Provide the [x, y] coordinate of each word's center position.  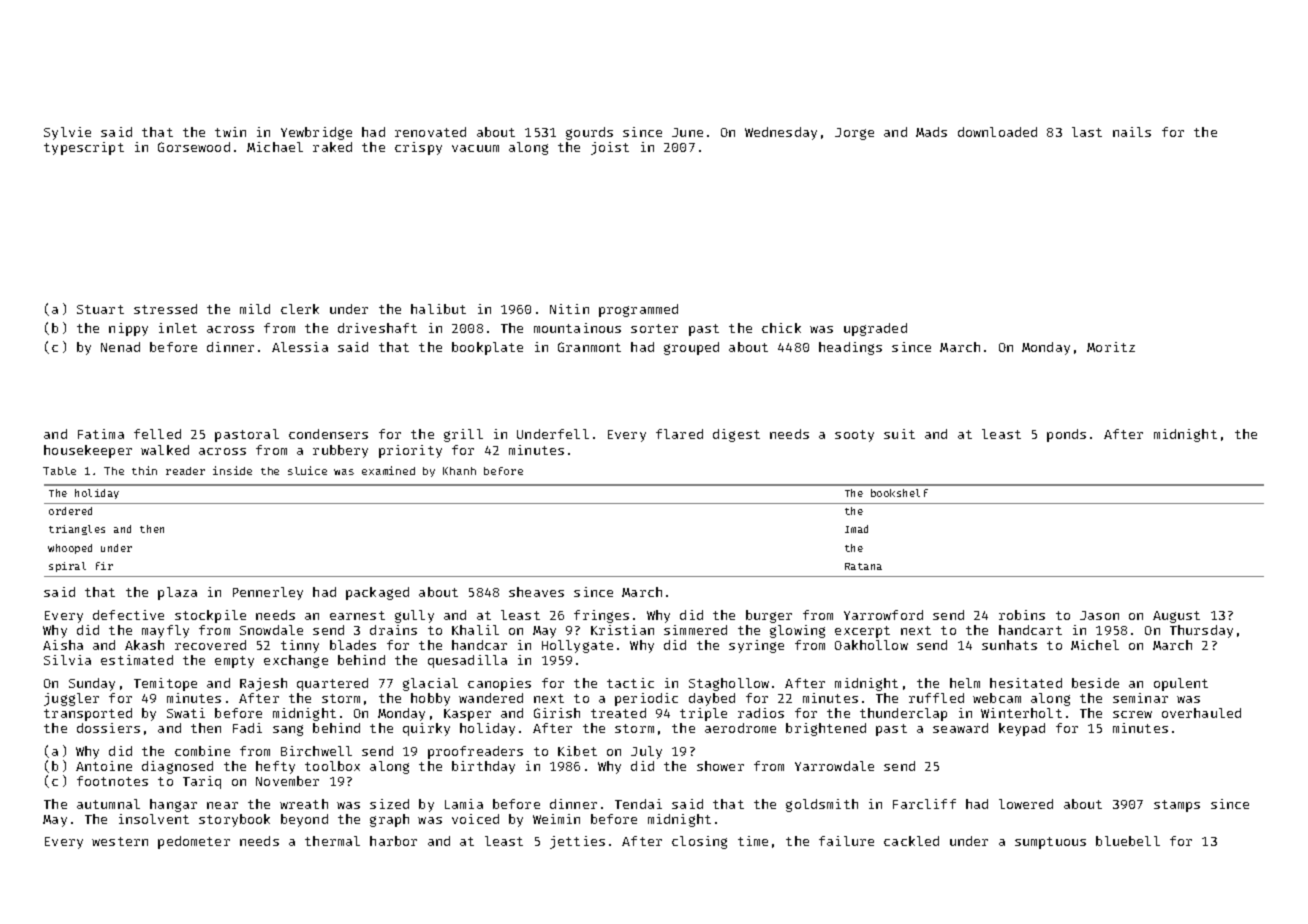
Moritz [1111, 347]
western [120, 841]
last [1087, 132]
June [687, 132]
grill [463, 435]
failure [846, 841]
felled [157, 434]
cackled [911, 841]
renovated [430, 132]
